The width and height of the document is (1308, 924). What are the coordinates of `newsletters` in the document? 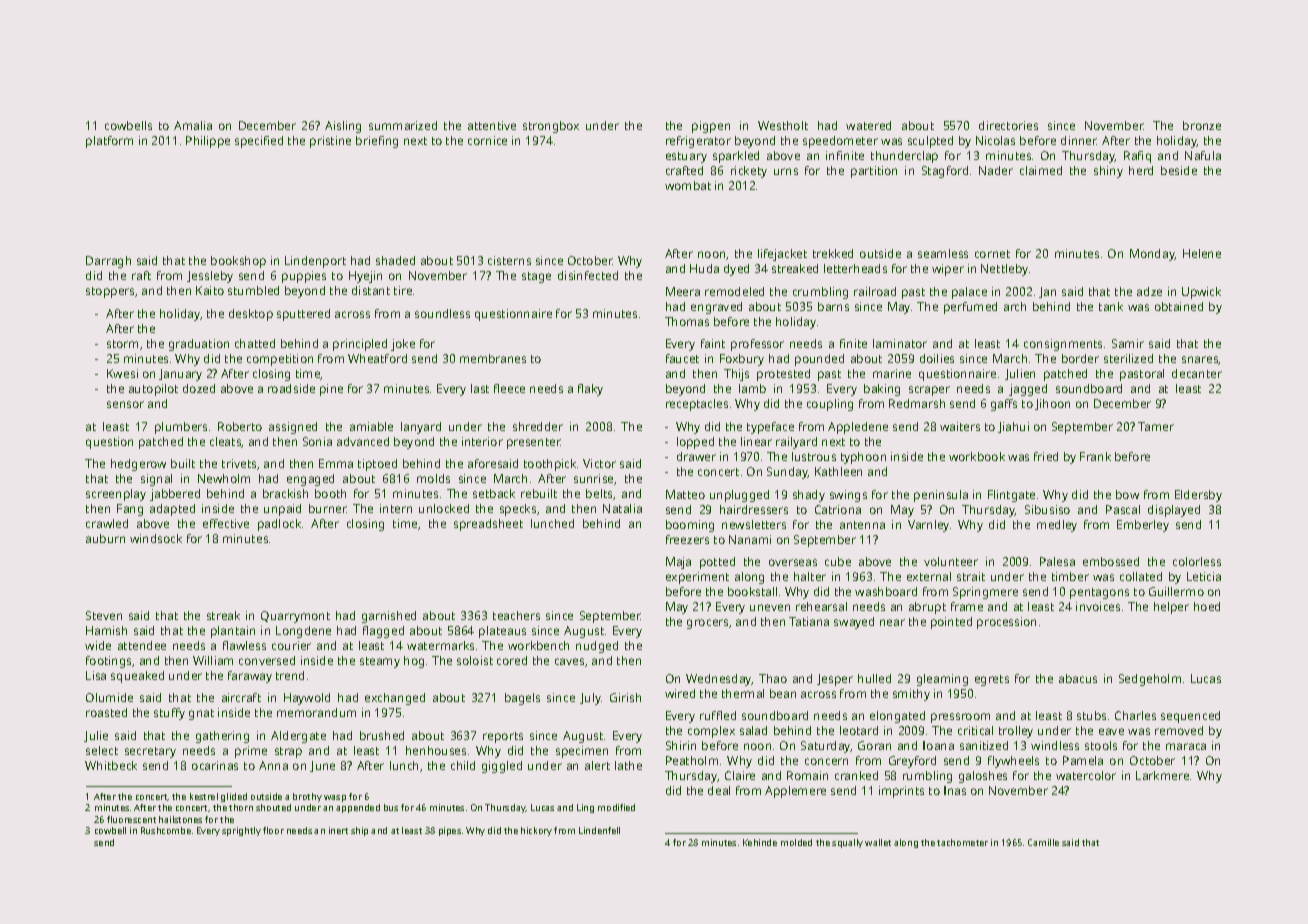 It's located at (754, 524).
